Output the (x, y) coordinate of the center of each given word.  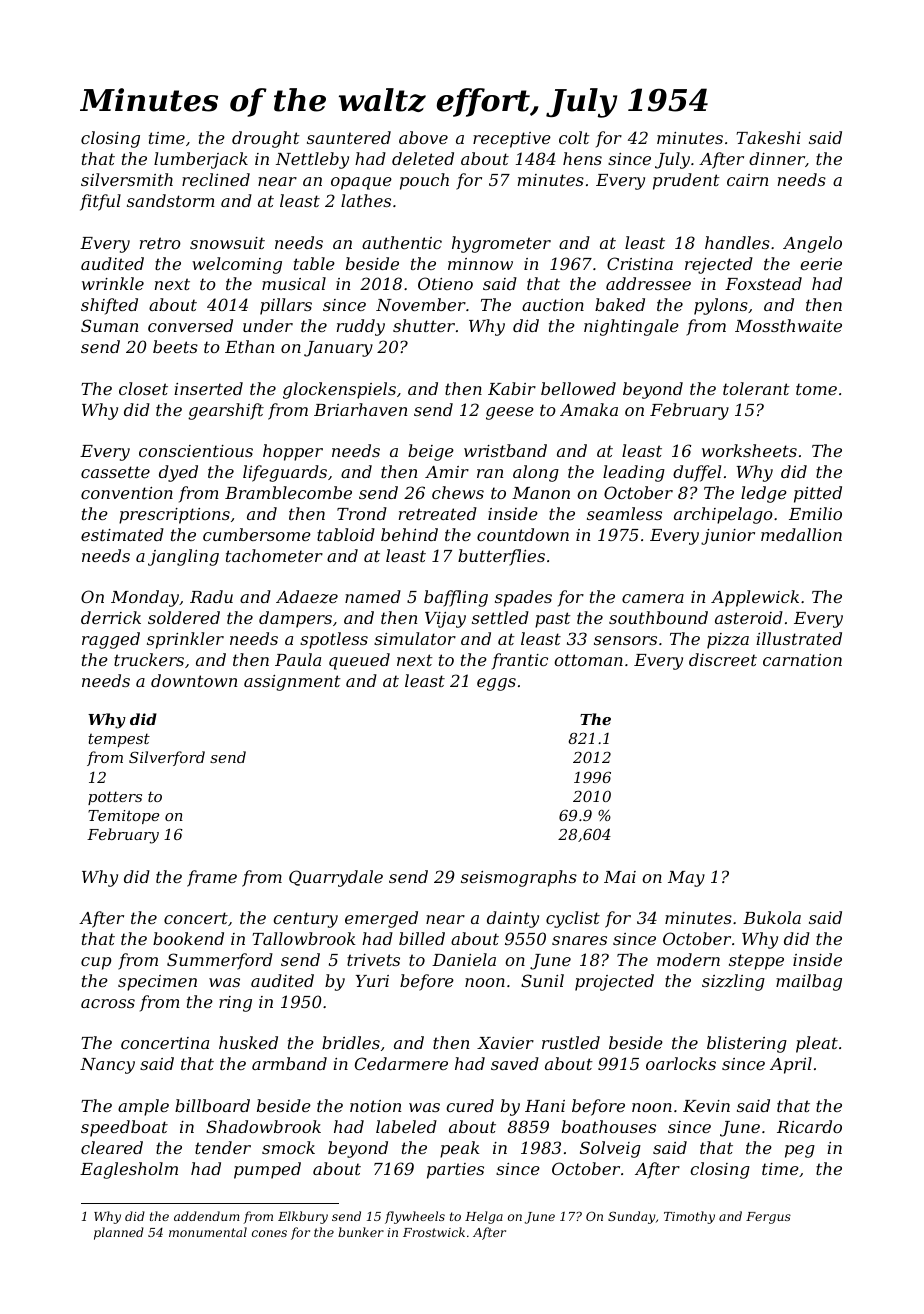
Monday (145, 598)
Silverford (167, 758)
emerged (381, 919)
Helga (484, 1217)
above (423, 137)
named (373, 596)
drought (266, 139)
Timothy (689, 1217)
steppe (756, 962)
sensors (625, 640)
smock (288, 1147)
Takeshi (768, 137)
